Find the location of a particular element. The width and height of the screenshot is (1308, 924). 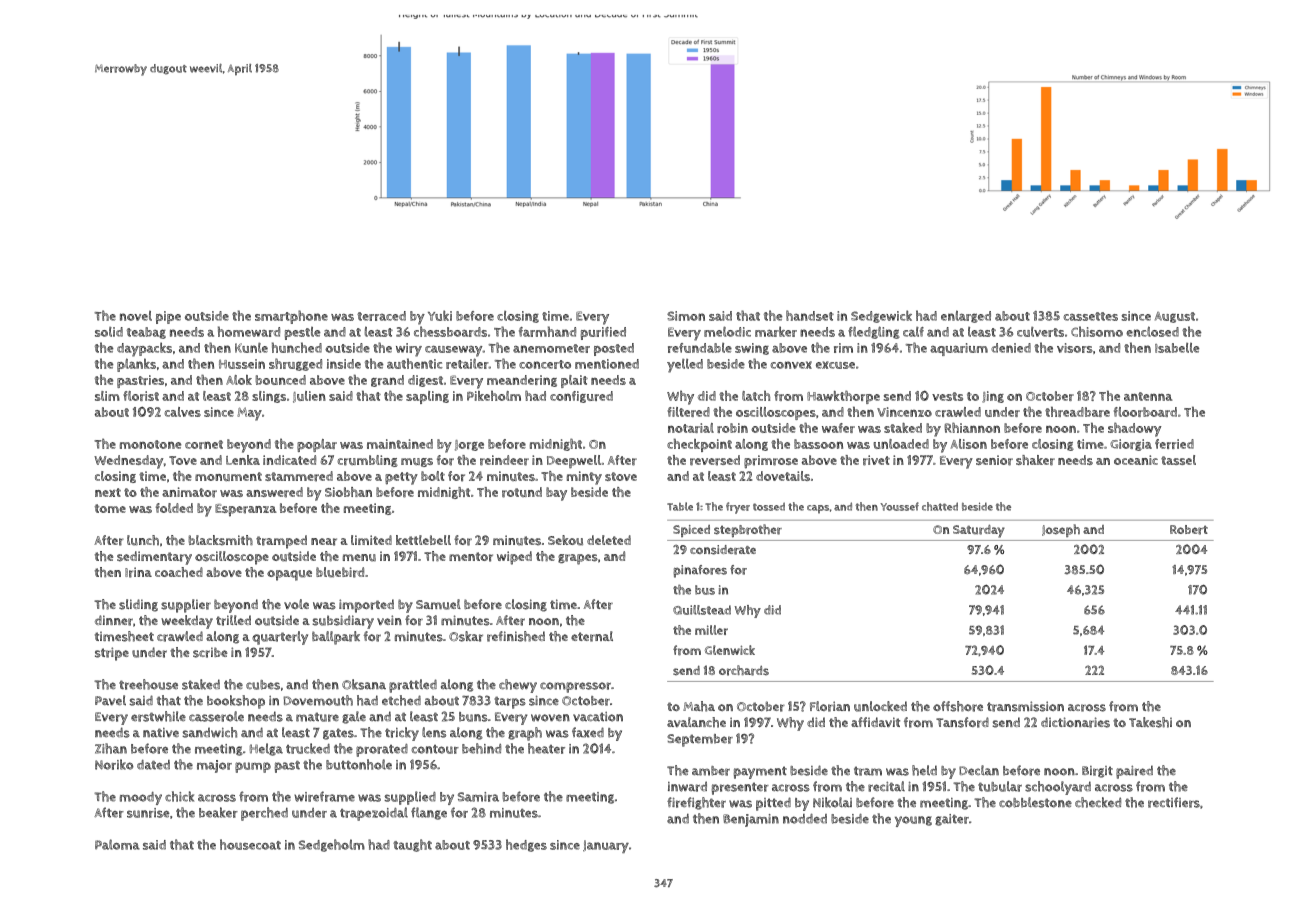

grand is located at coordinates (387, 381).
